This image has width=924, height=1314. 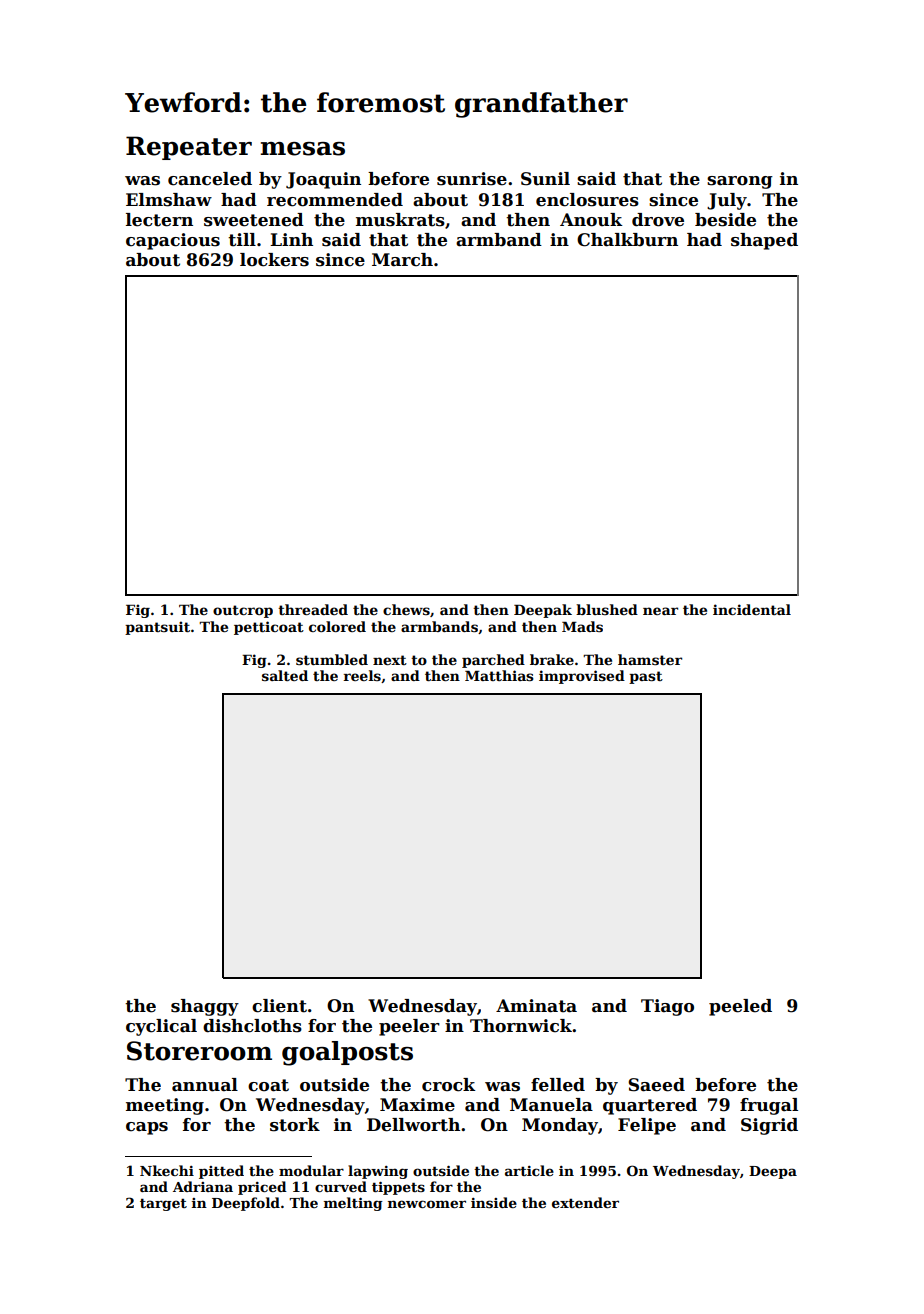 I want to click on shaggy, so click(x=205, y=1007).
